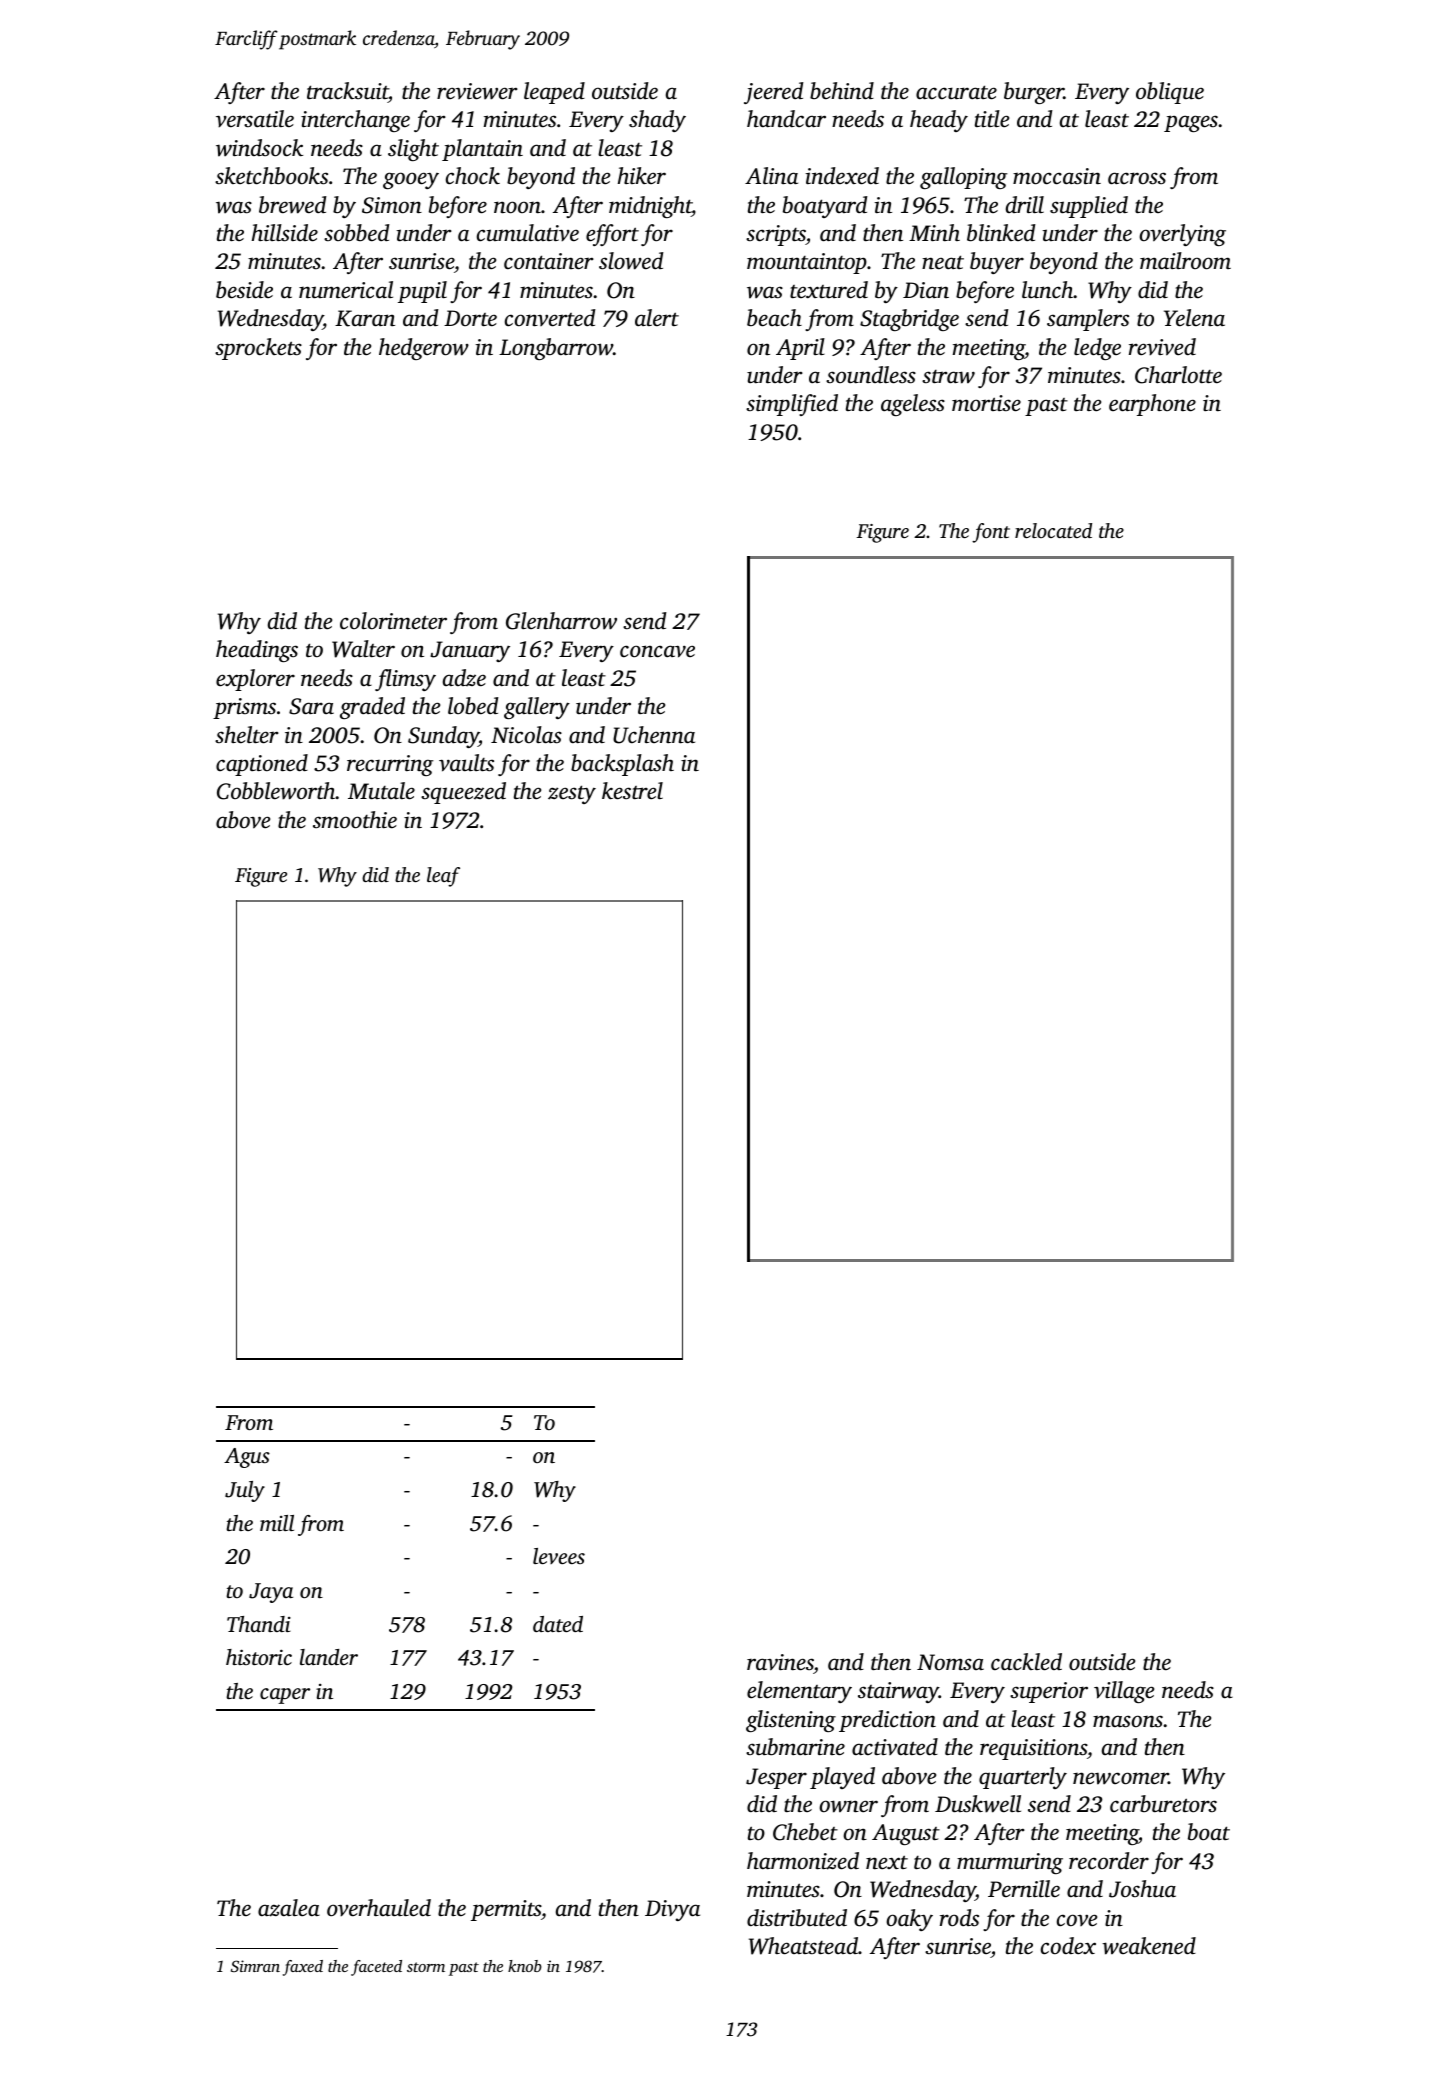  I want to click on levees, so click(559, 1556).
